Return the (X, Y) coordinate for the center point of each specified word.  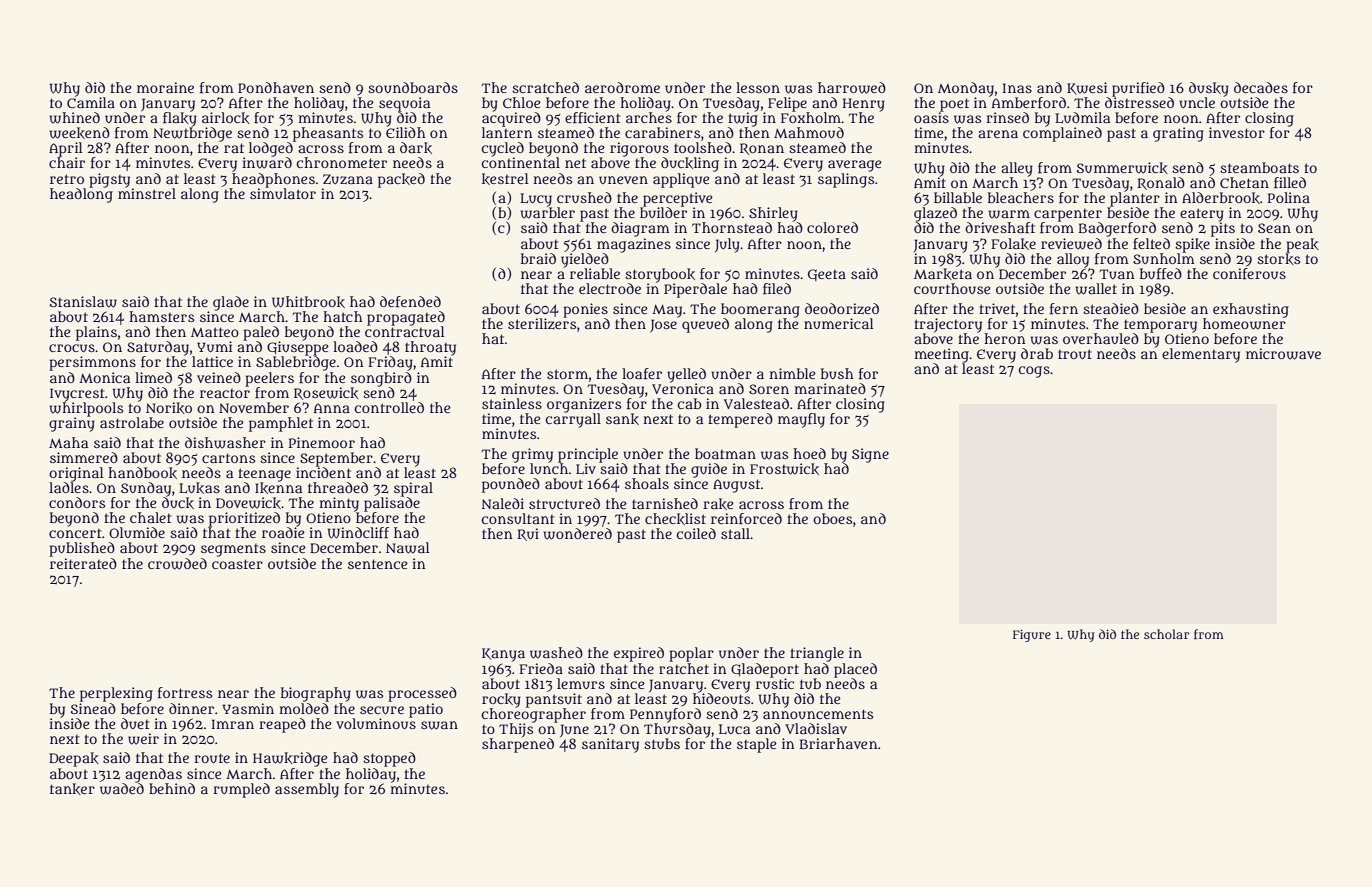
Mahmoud (809, 132)
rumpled (241, 790)
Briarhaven (839, 743)
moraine (165, 87)
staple (757, 745)
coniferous (1249, 273)
